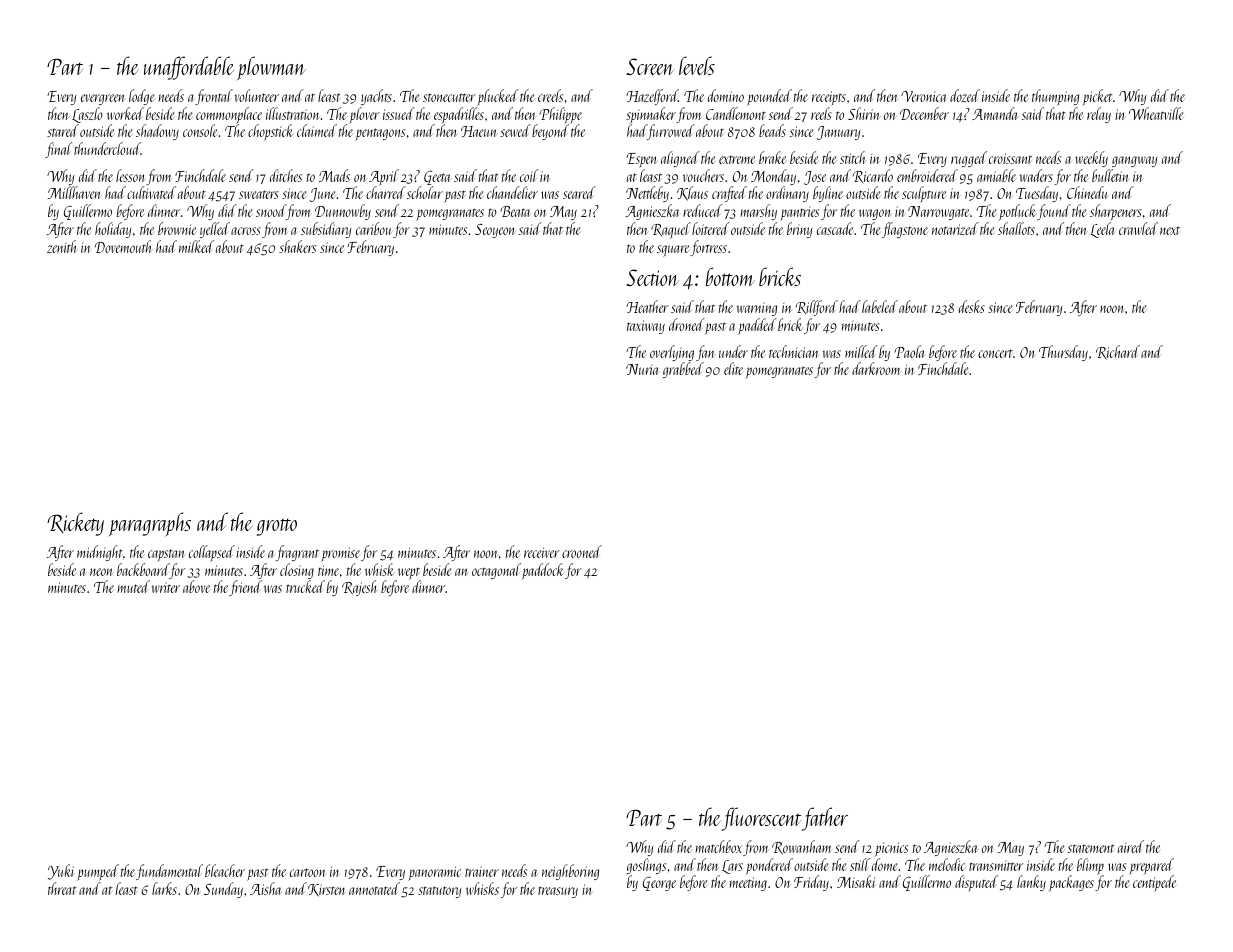 This screenshot has width=1233, height=952. Describe the element at coordinates (164, 888) in the screenshot. I see `larks` at that location.
